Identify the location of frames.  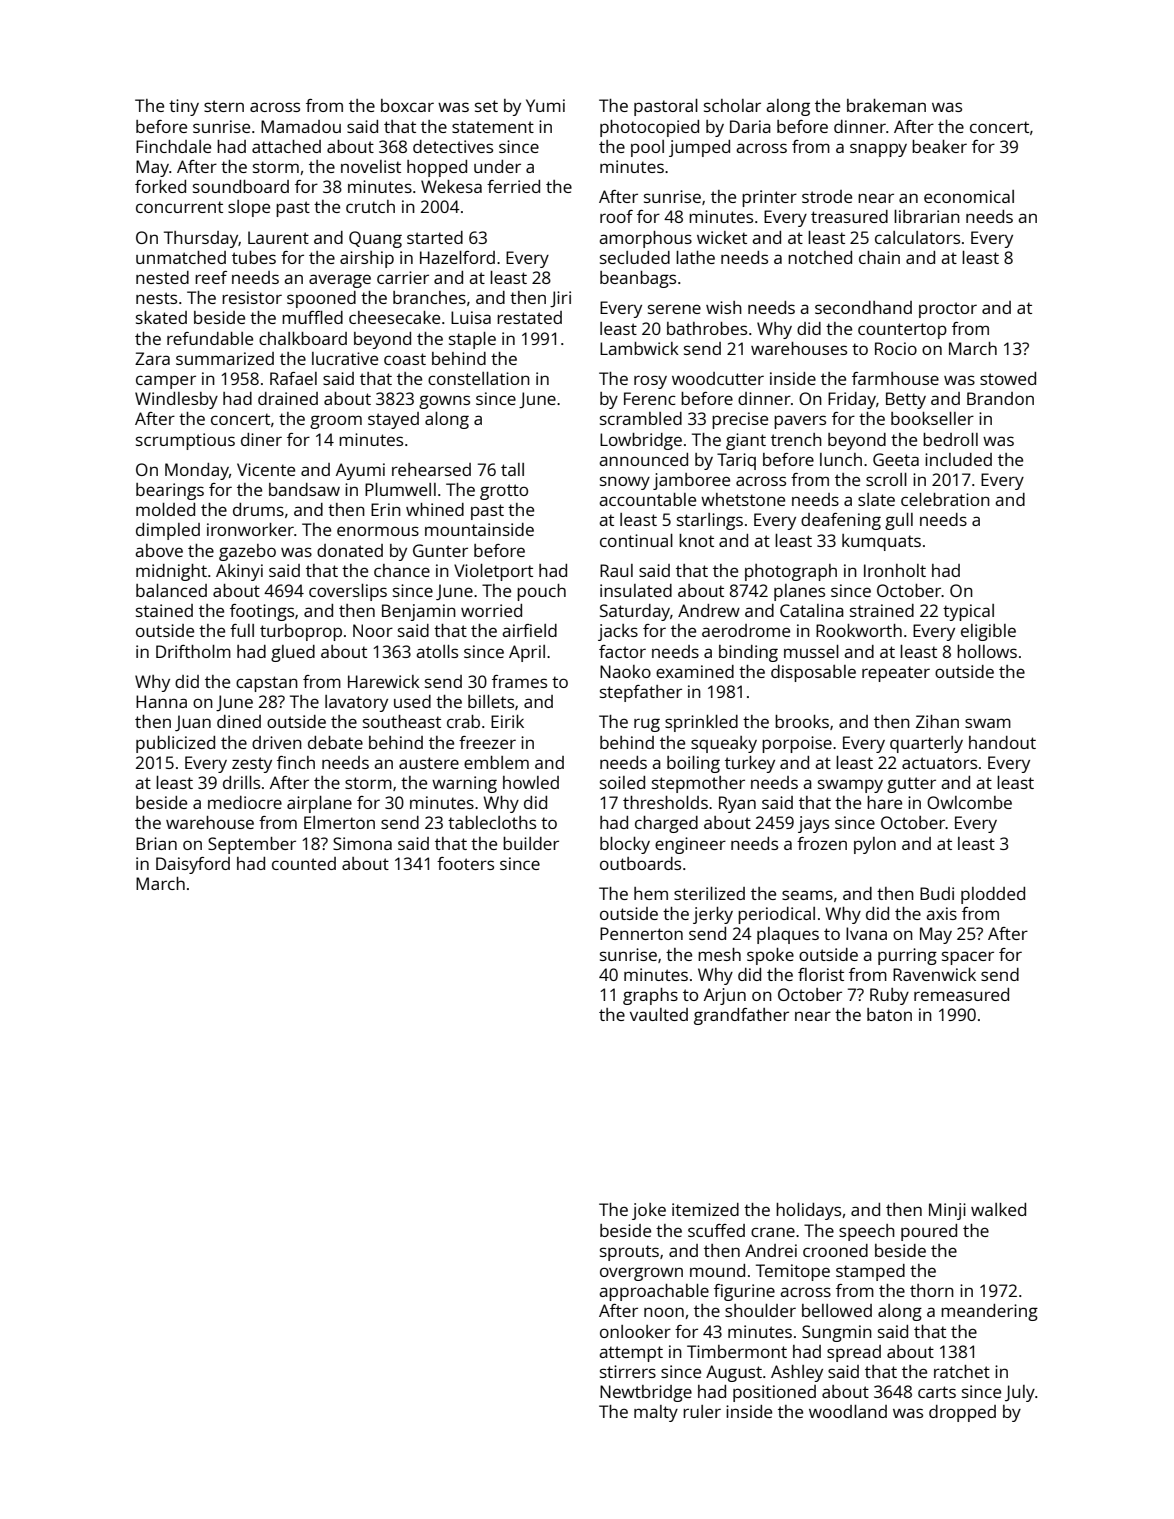
(519, 681).
